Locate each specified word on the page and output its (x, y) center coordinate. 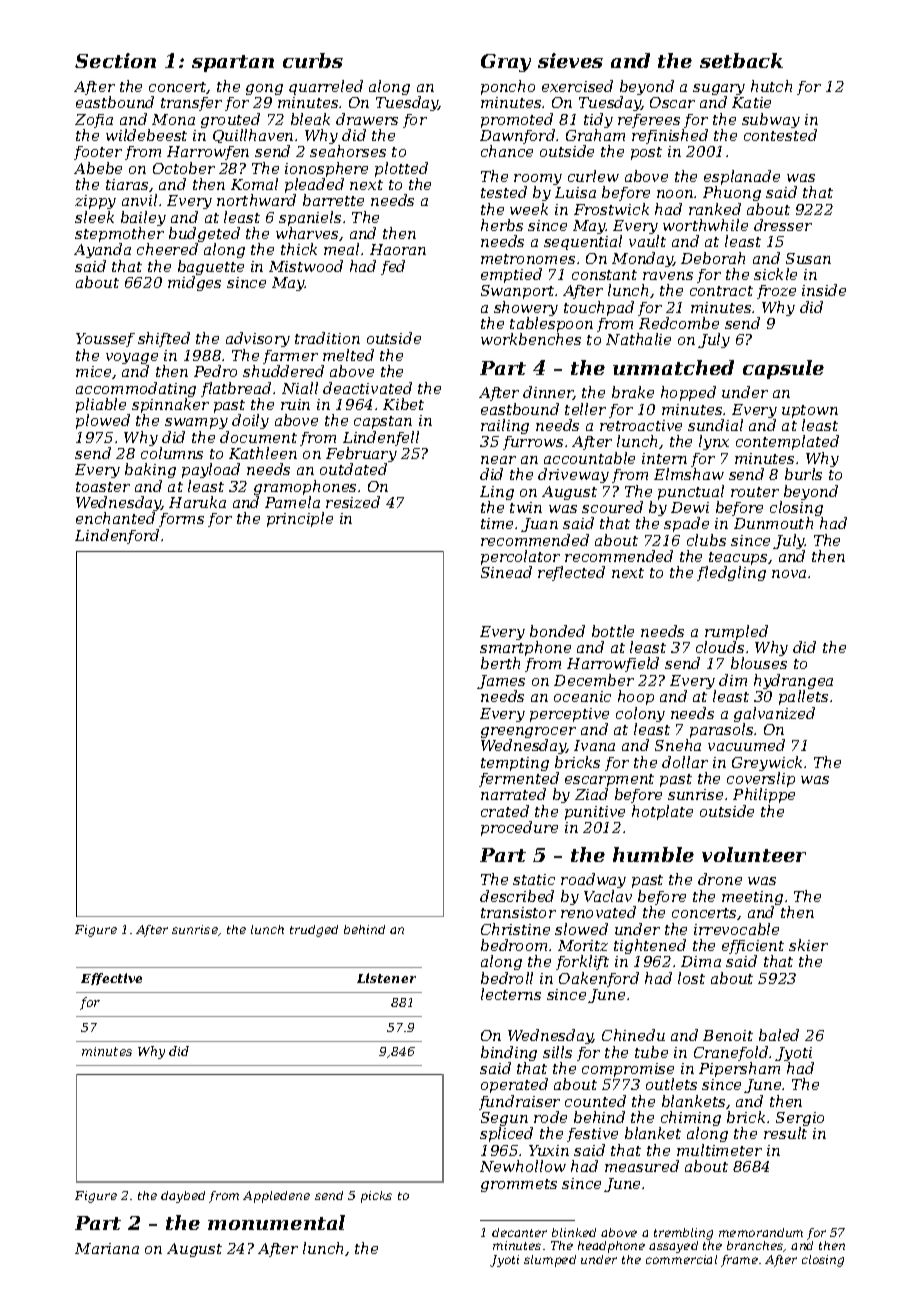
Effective (111, 979)
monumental (276, 1222)
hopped (688, 393)
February (361, 455)
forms (181, 520)
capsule (783, 369)
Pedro (215, 371)
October (184, 168)
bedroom (514, 945)
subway (771, 120)
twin (526, 507)
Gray (506, 63)
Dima (701, 961)
